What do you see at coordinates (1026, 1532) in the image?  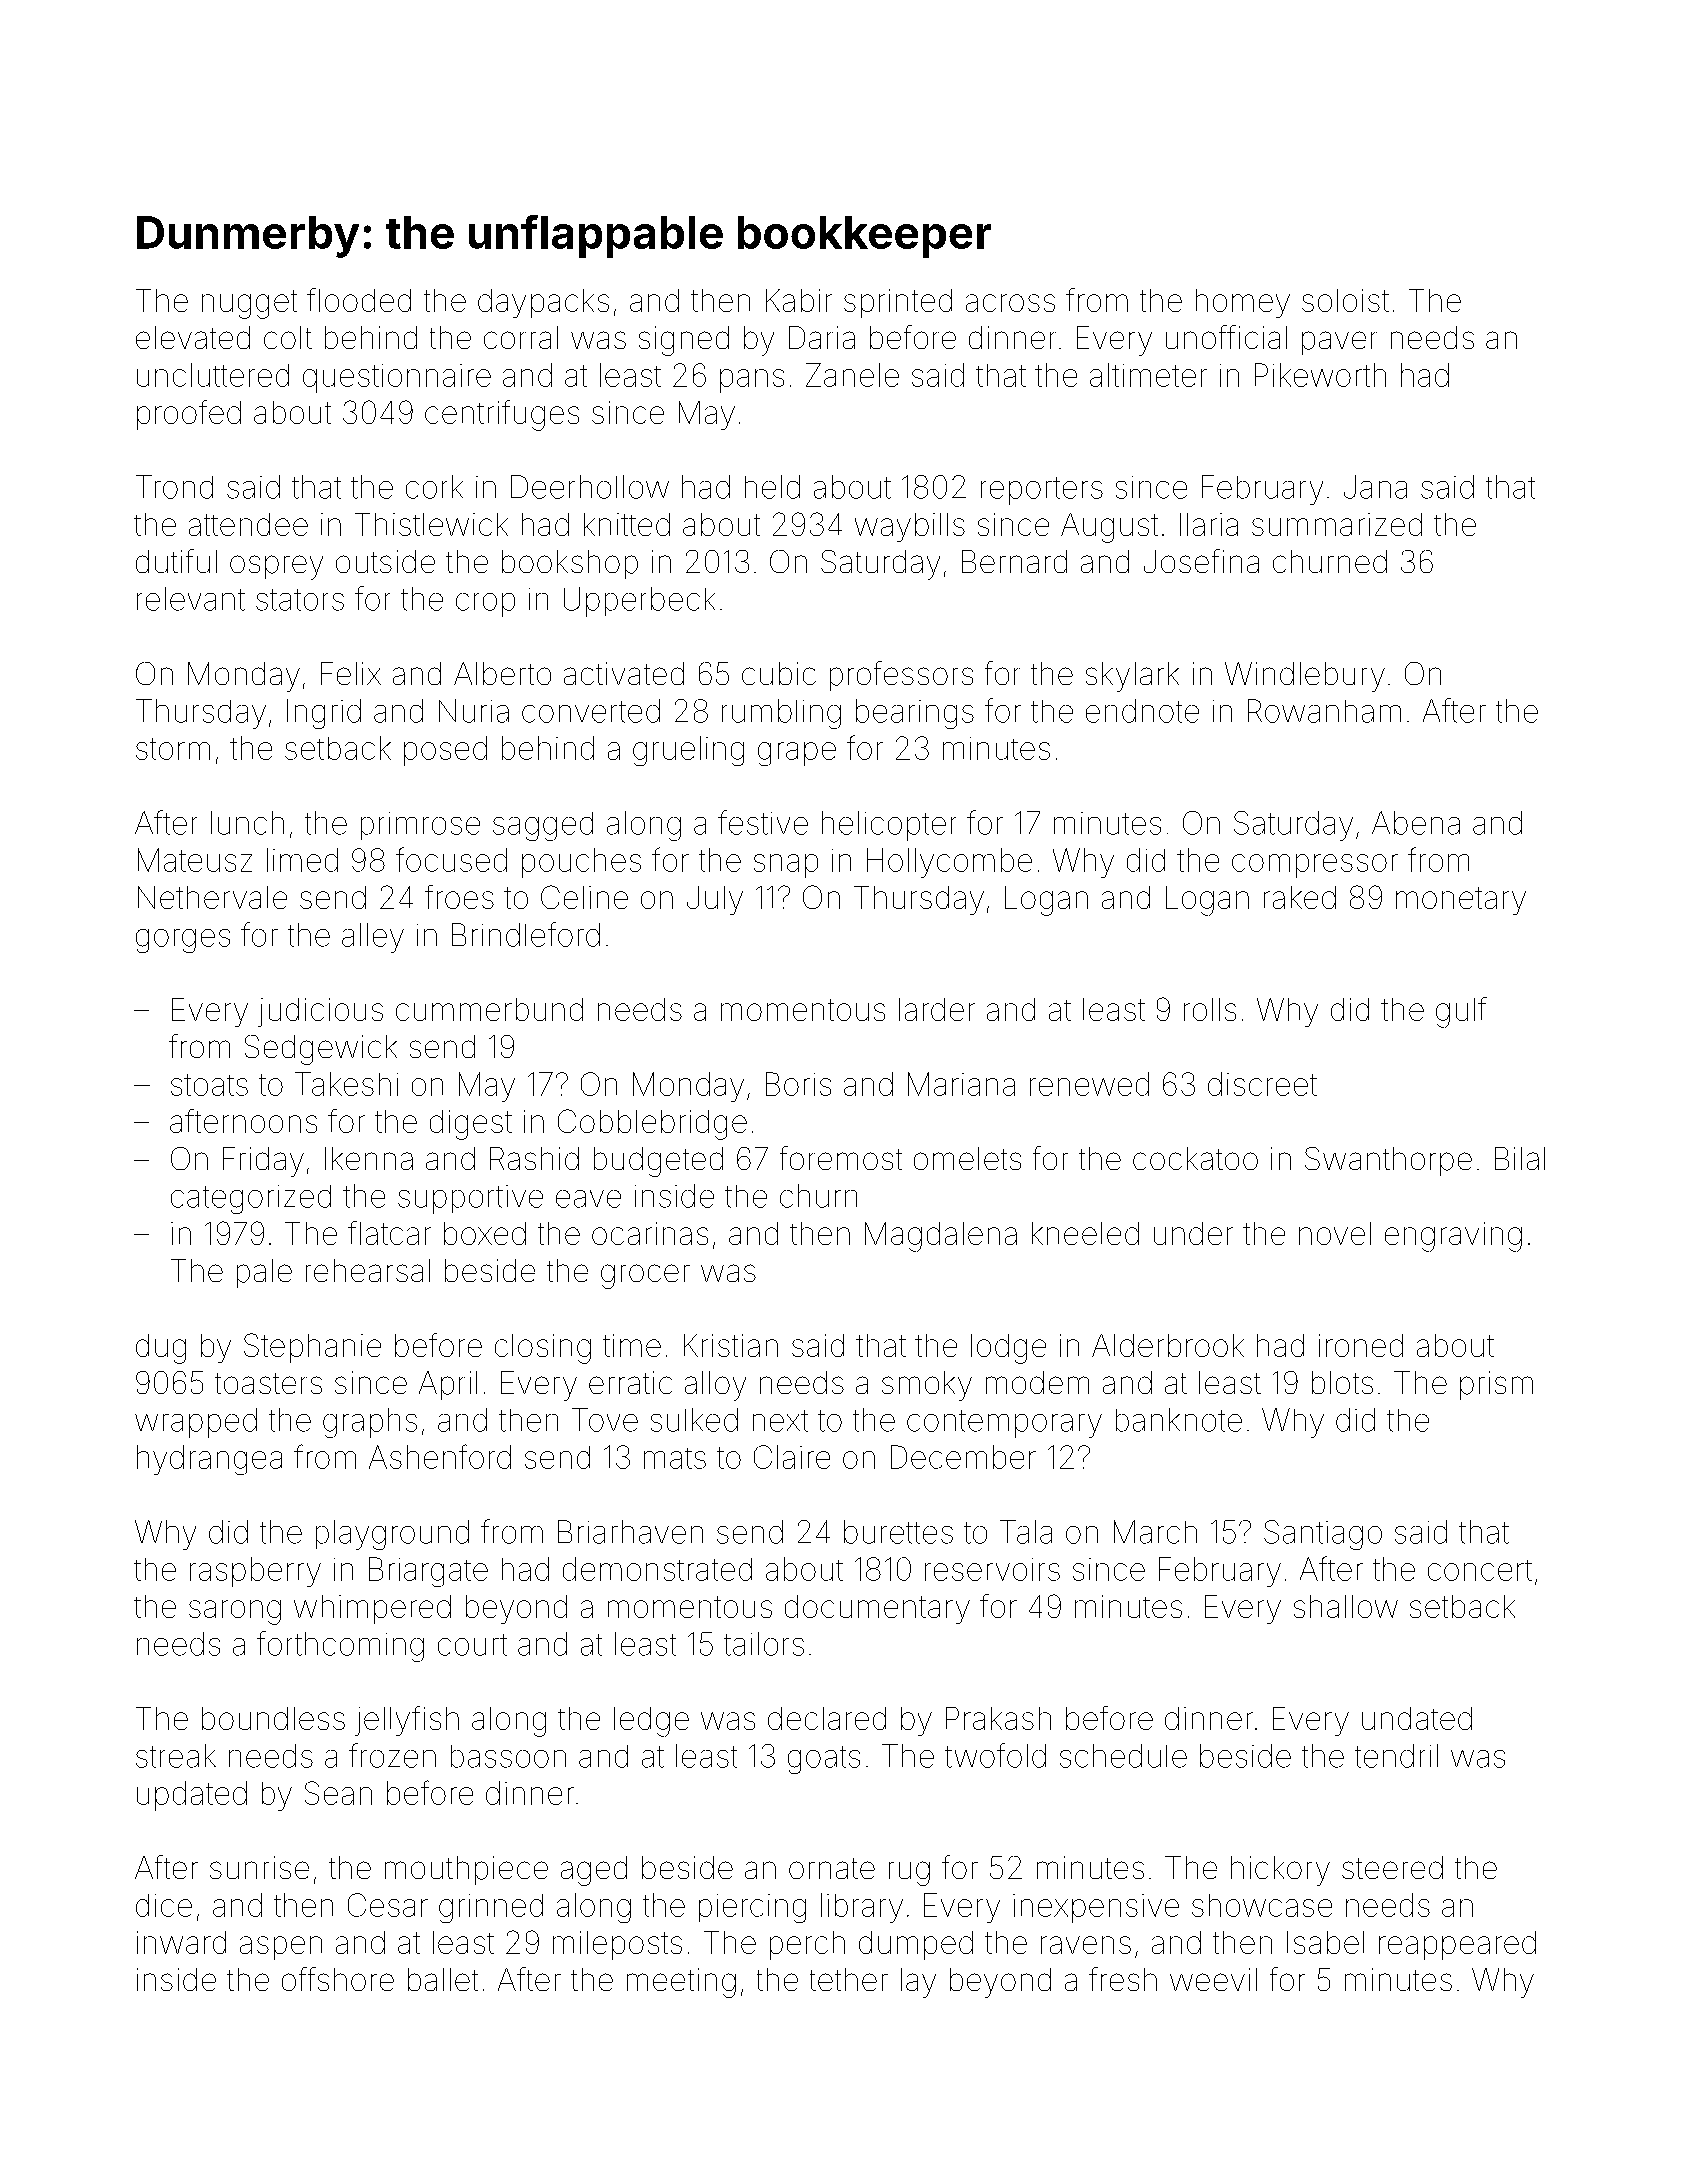 I see `Tala` at bounding box center [1026, 1532].
